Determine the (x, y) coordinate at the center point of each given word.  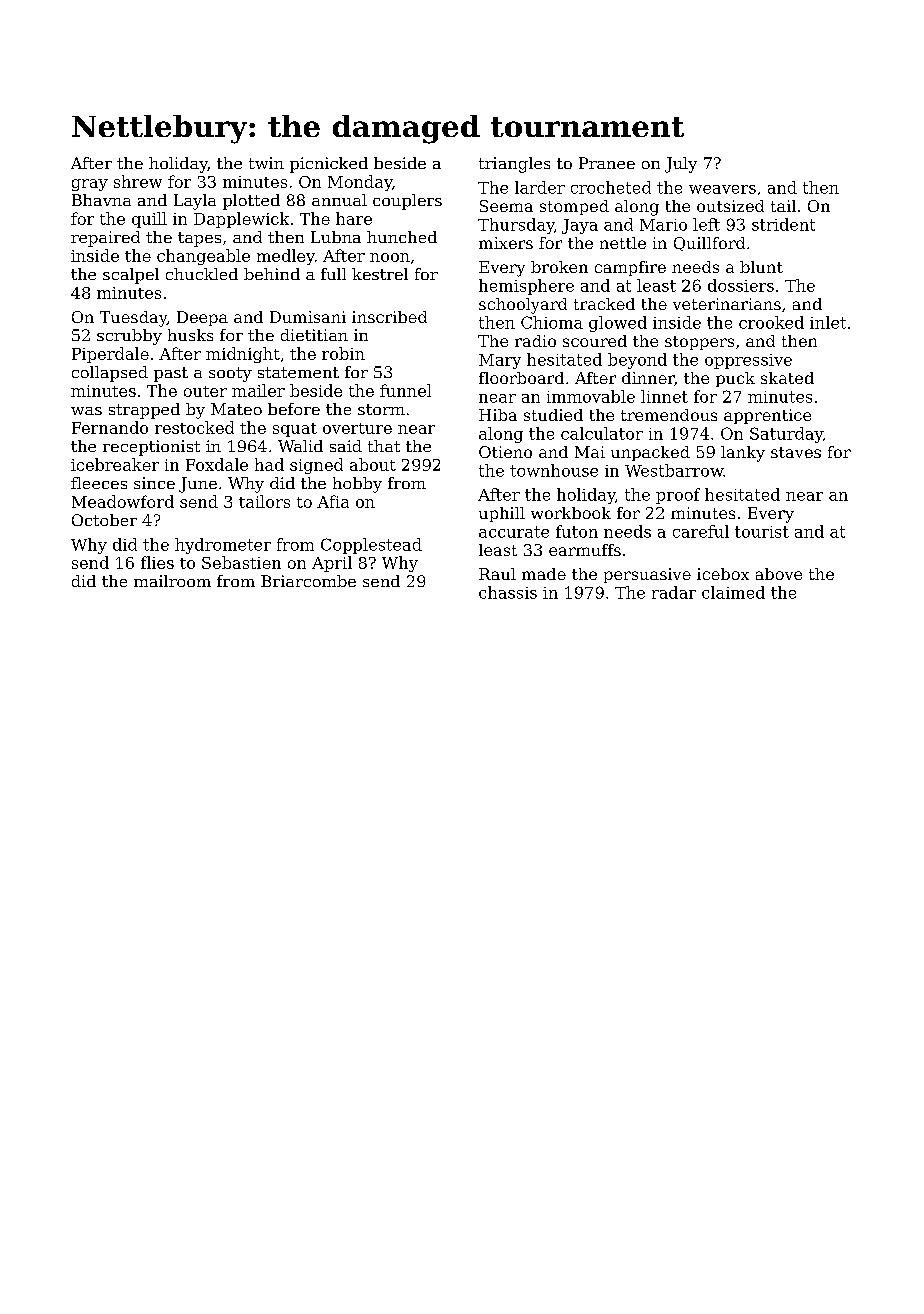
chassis (508, 592)
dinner (648, 378)
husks (190, 335)
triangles (514, 165)
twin (266, 163)
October (104, 520)
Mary (500, 361)
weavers (722, 189)
